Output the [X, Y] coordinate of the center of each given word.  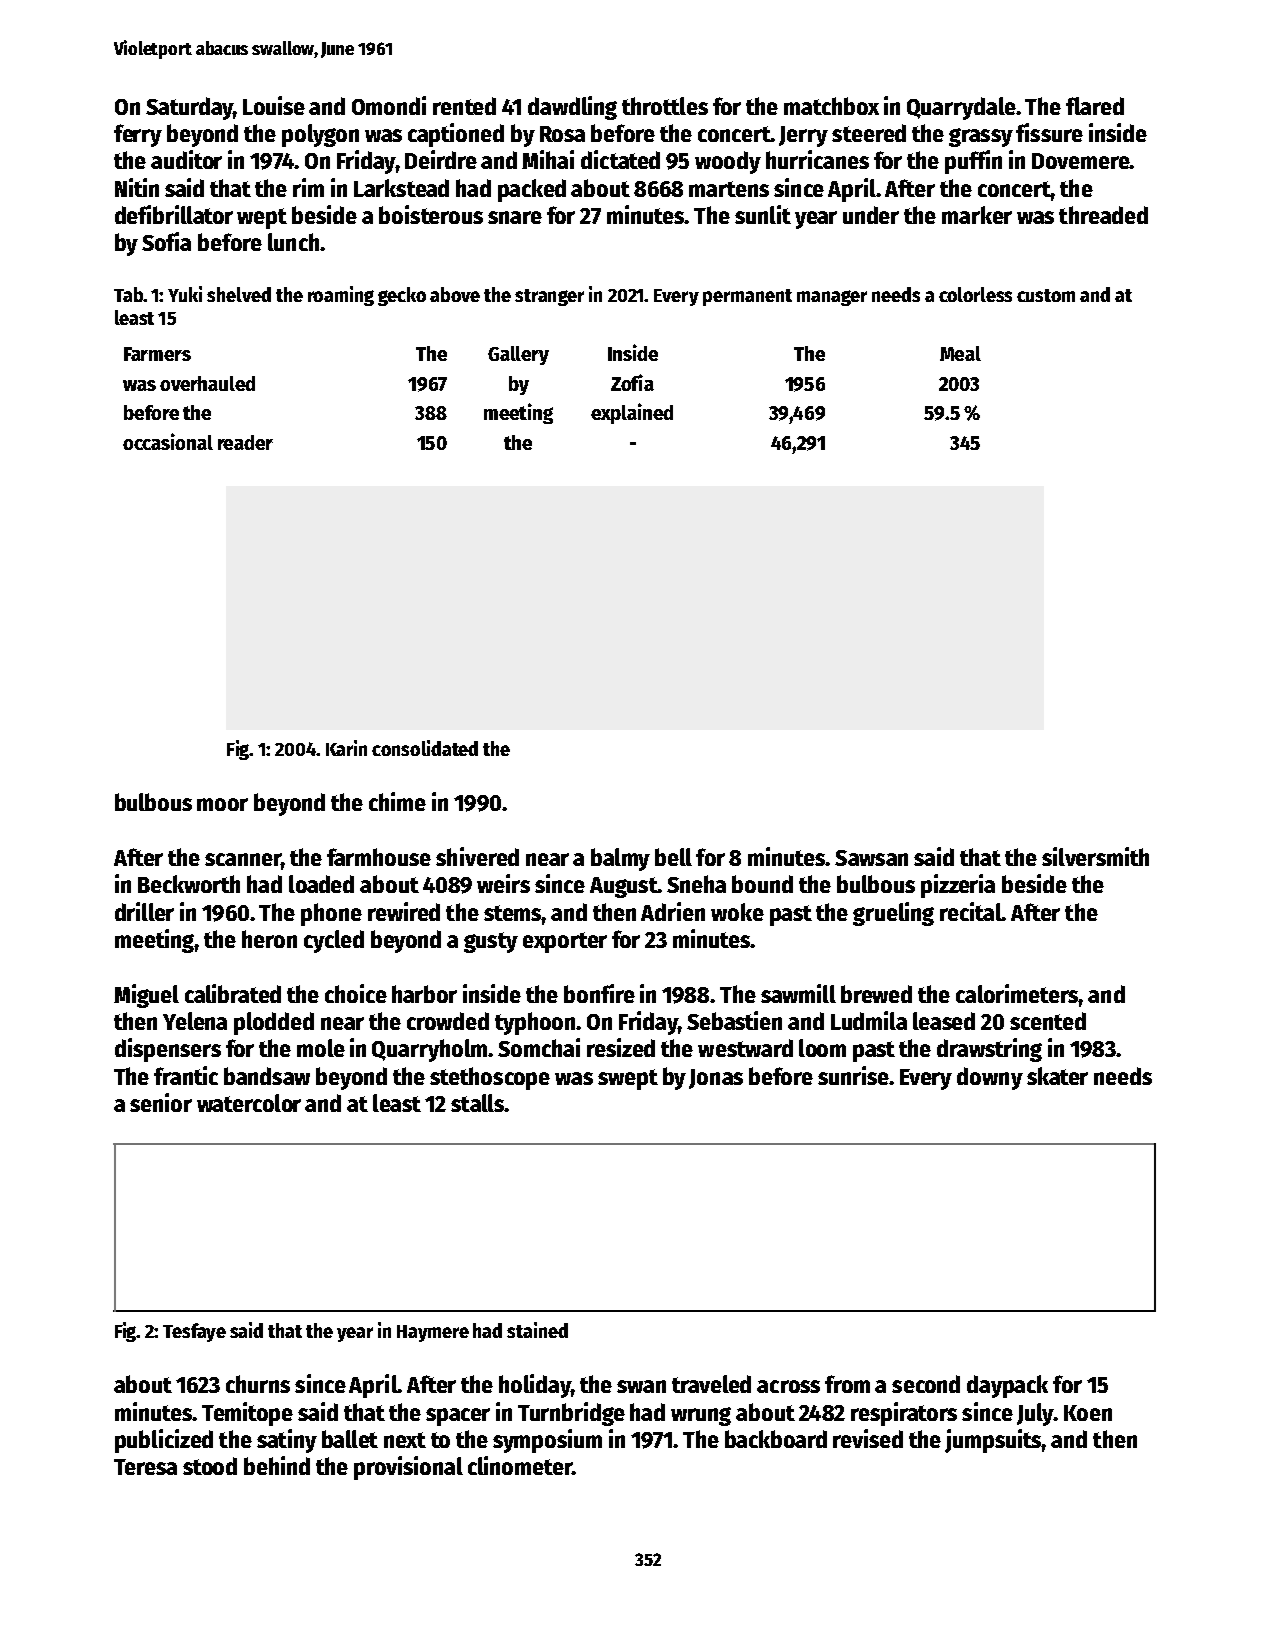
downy [990, 1078]
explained [632, 413]
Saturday [189, 108]
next [405, 1440]
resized [621, 1047]
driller [144, 911]
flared [1095, 106]
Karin [346, 748]
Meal [960, 353]
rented [464, 106]
